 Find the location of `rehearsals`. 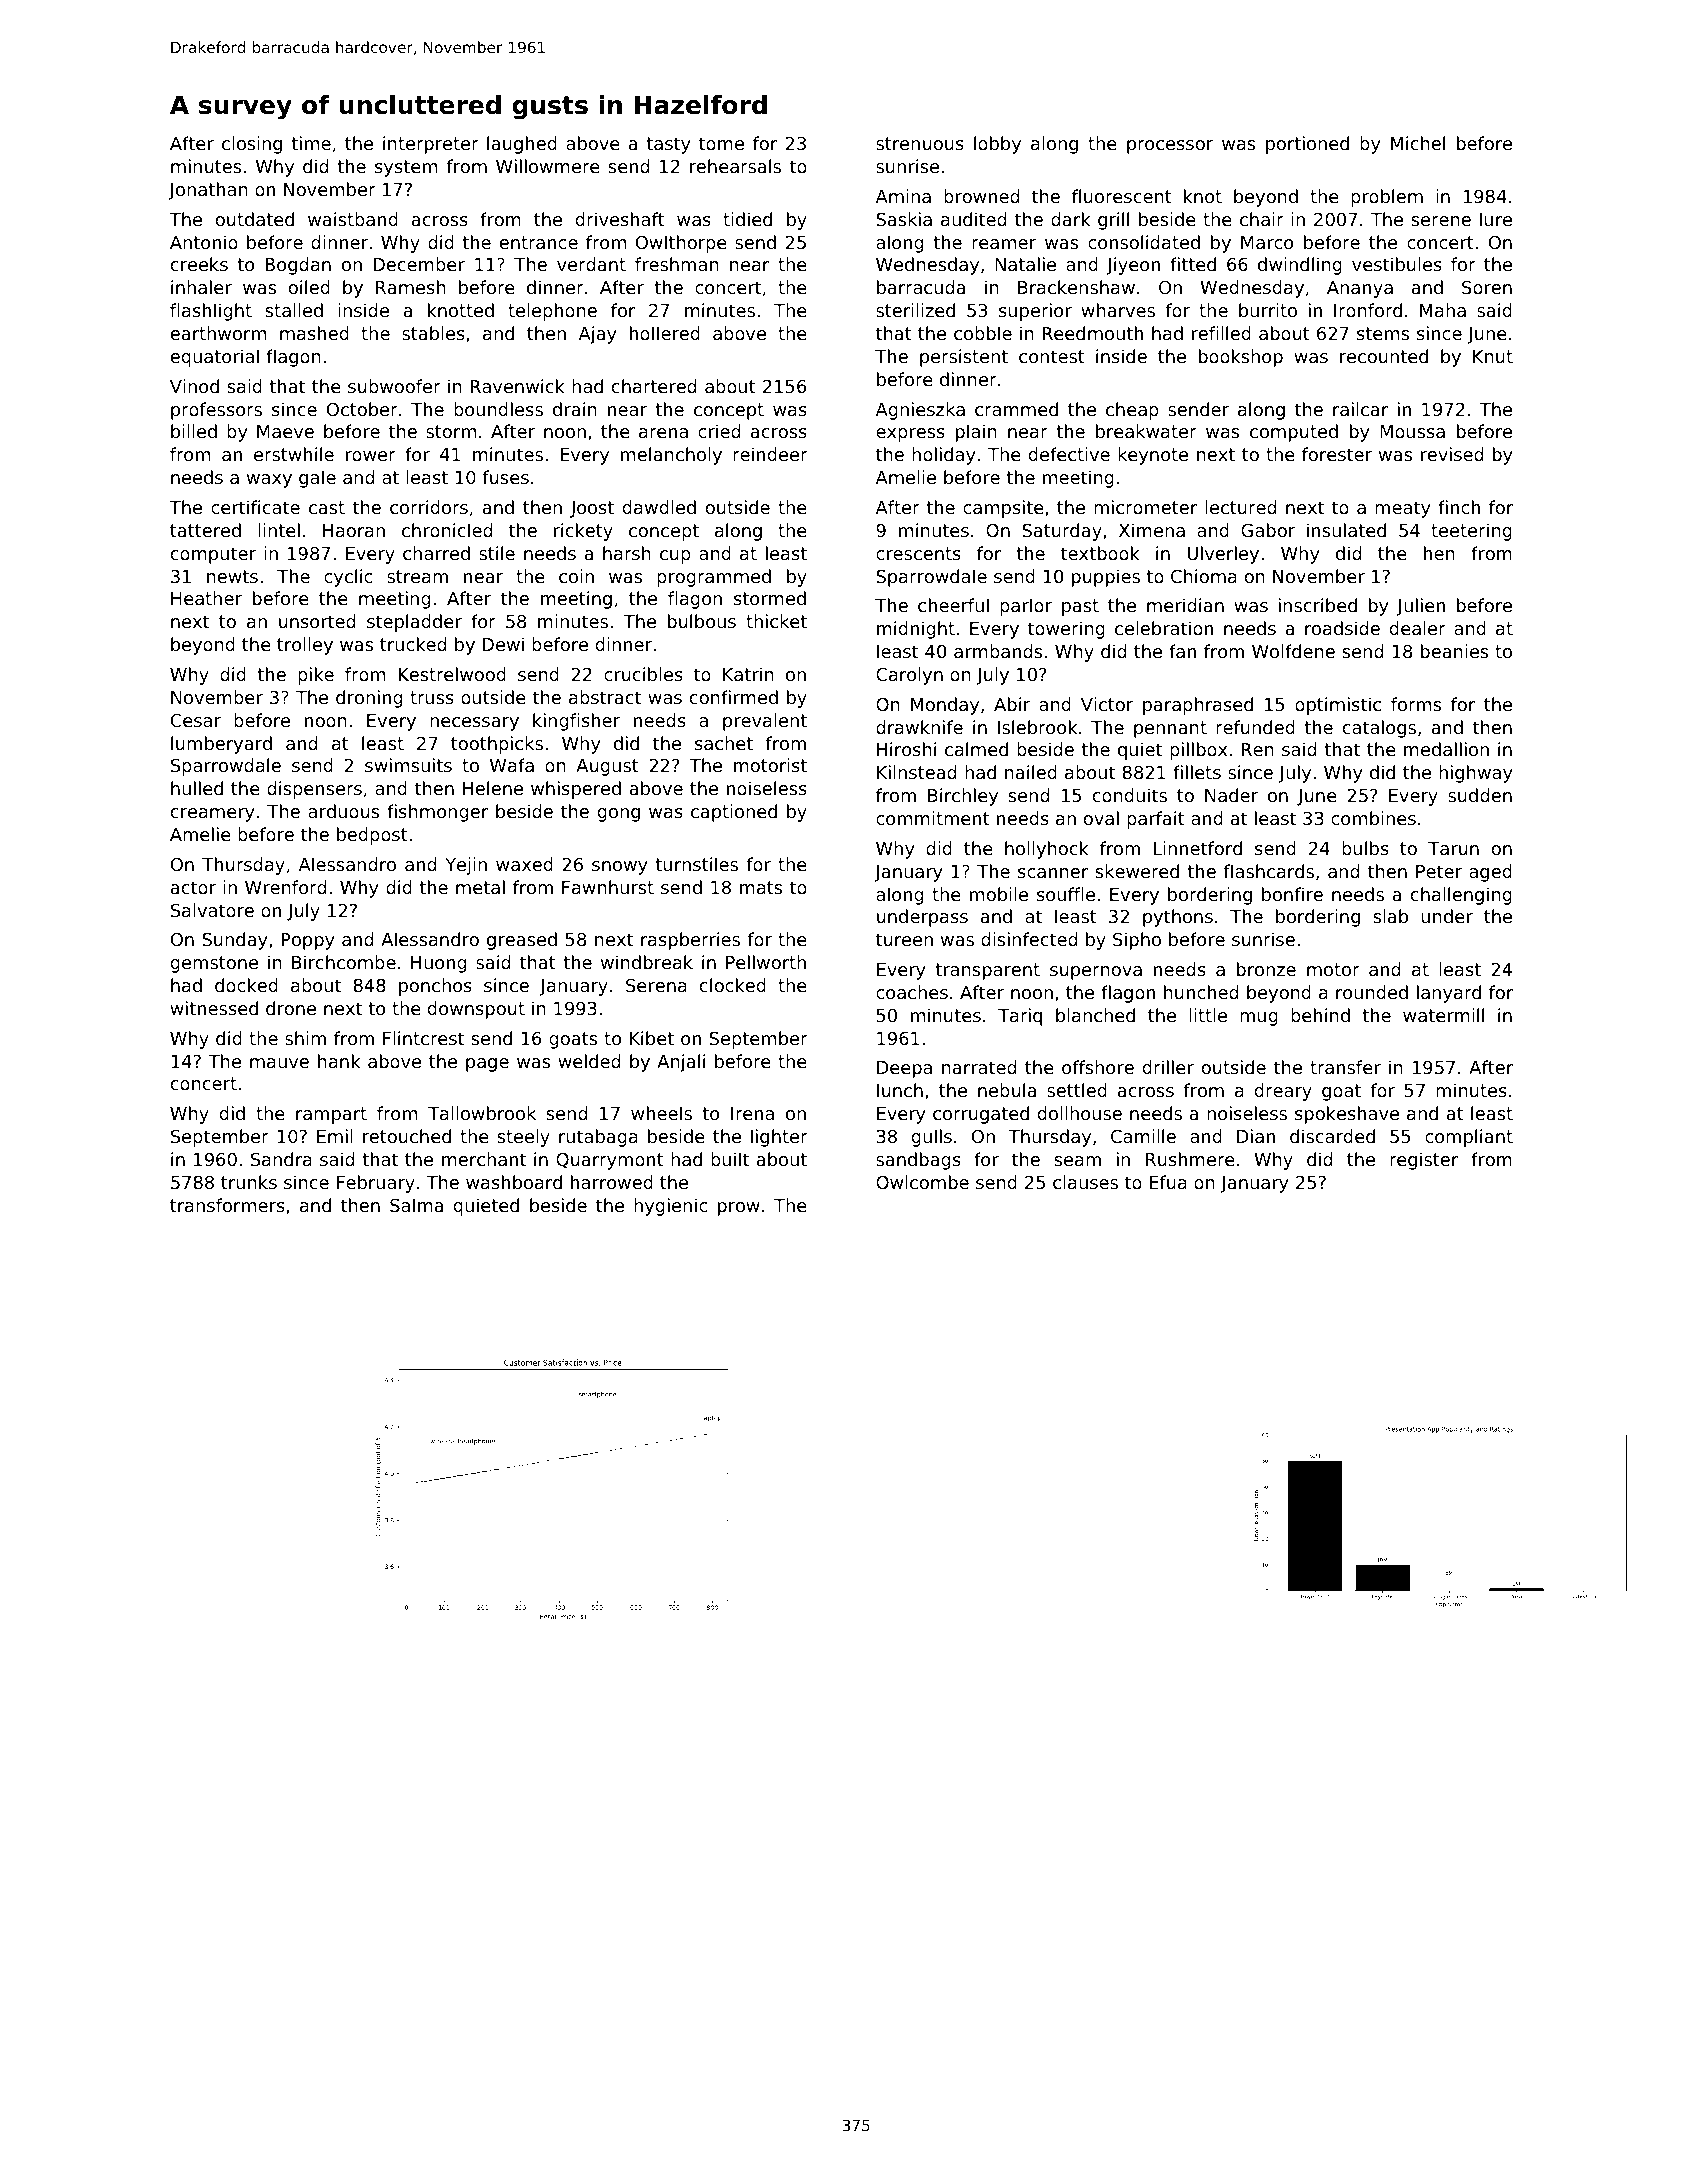

rehearsals is located at coordinates (735, 166).
